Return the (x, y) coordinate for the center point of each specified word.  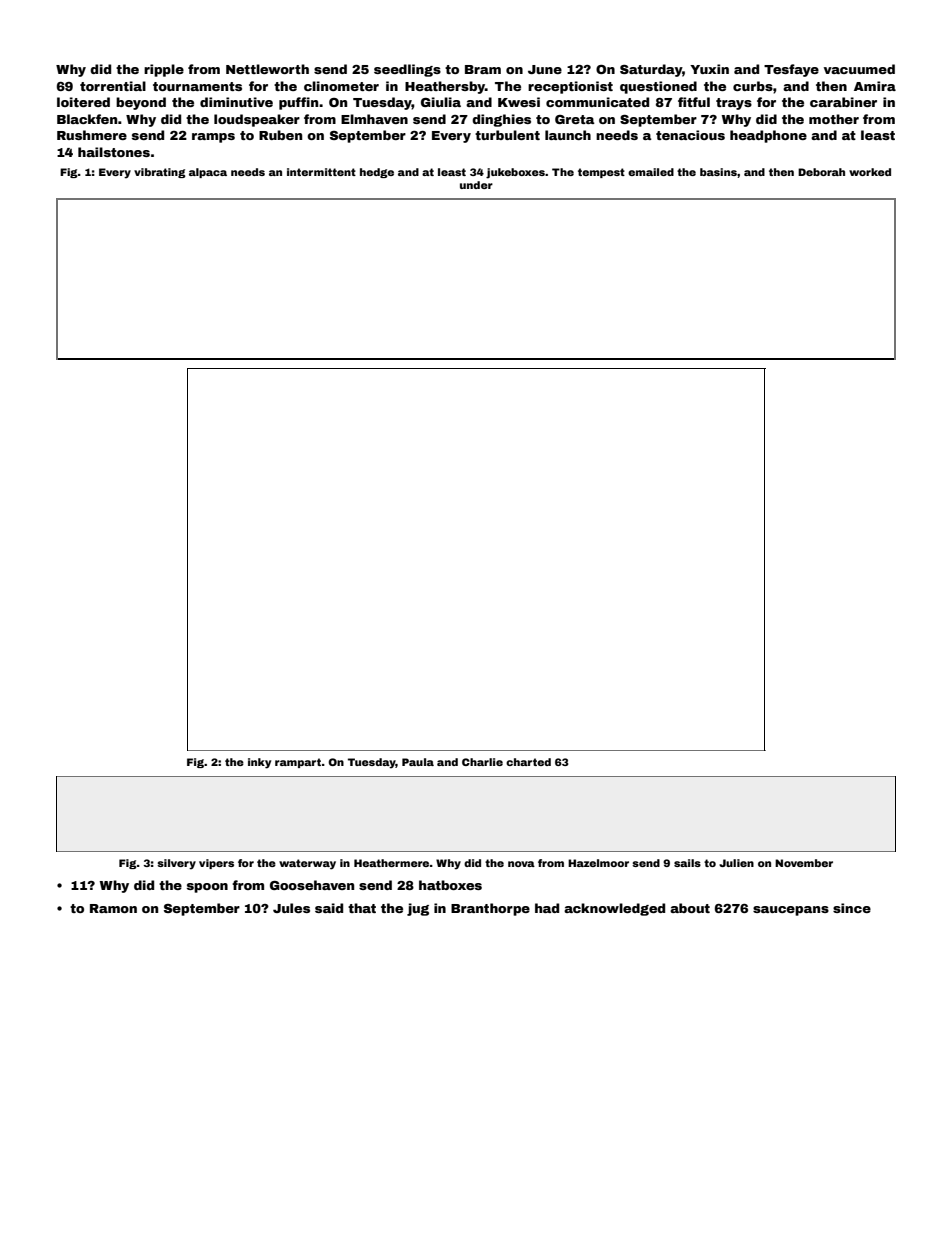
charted (528, 762)
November (804, 863)
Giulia (441, 102)
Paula (418, 762)
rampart (298, 763)
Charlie (482, 762)
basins (718, 172)
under (476, 185)
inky (259, 763)
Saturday (651, 70)
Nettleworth (267, 69)
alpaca (208, 173)
